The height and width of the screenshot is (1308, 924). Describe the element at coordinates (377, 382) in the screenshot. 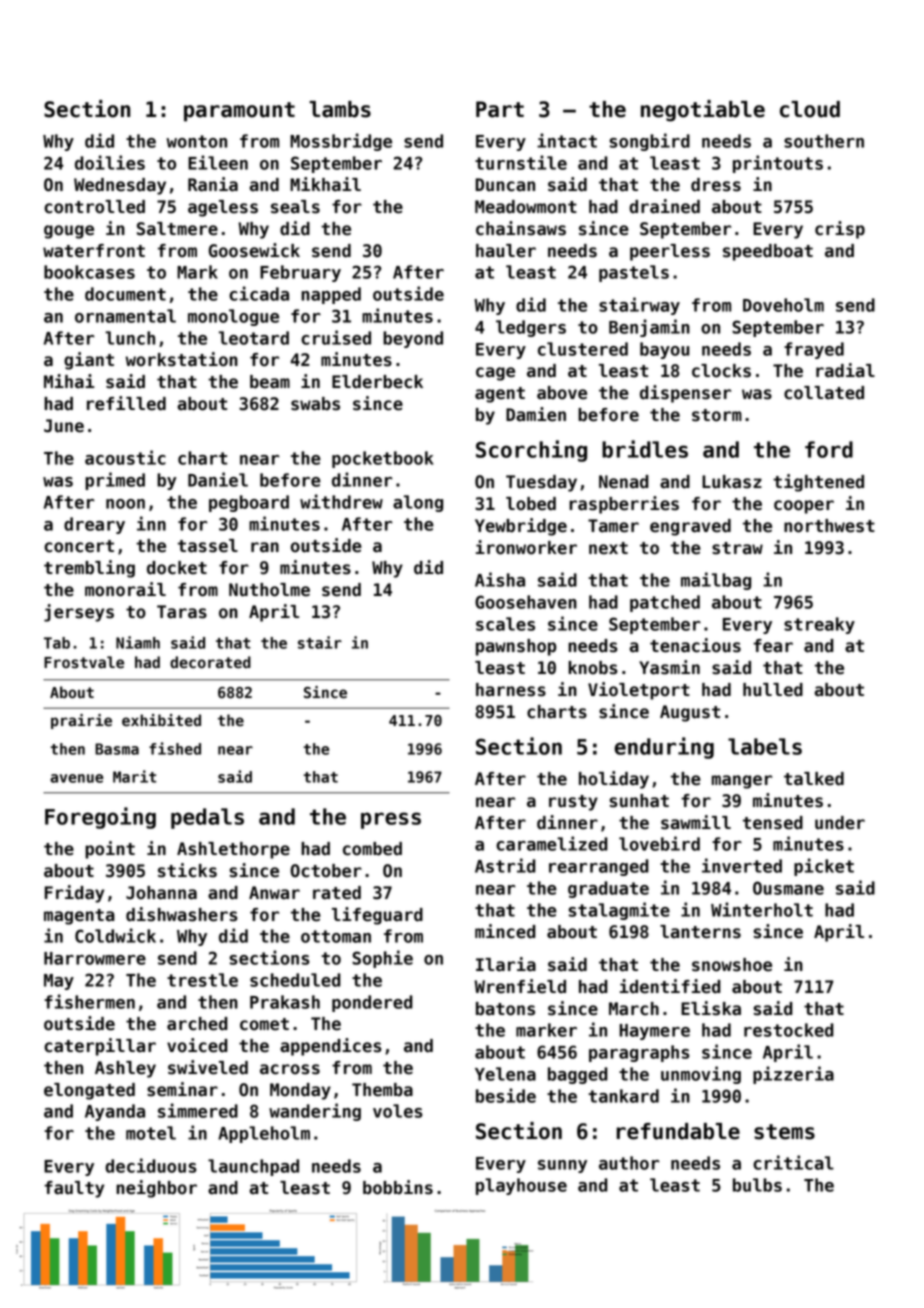

I see `Elderbeck` at that location.
